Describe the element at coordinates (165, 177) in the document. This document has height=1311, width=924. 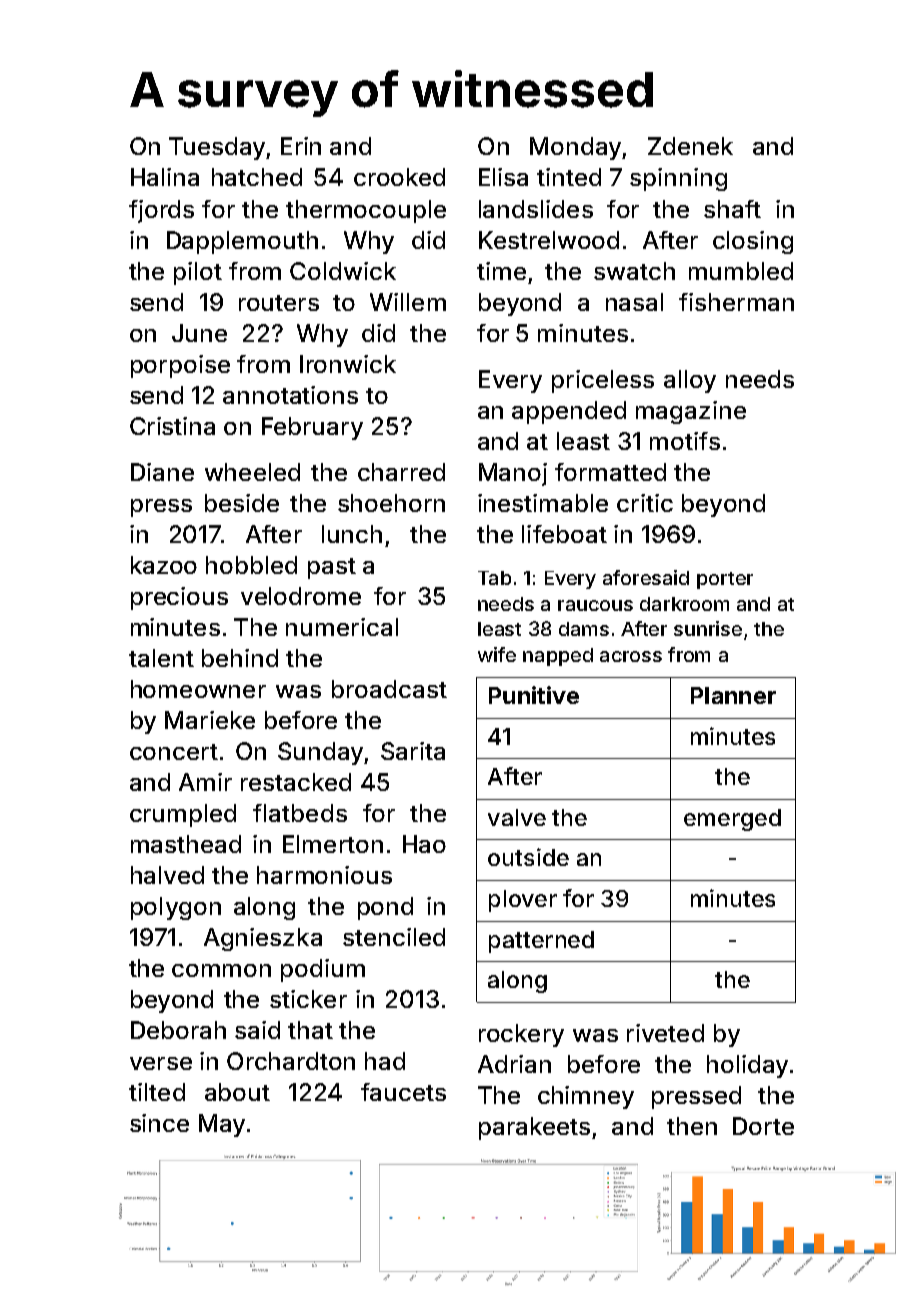
I see `Halina` at that location.
